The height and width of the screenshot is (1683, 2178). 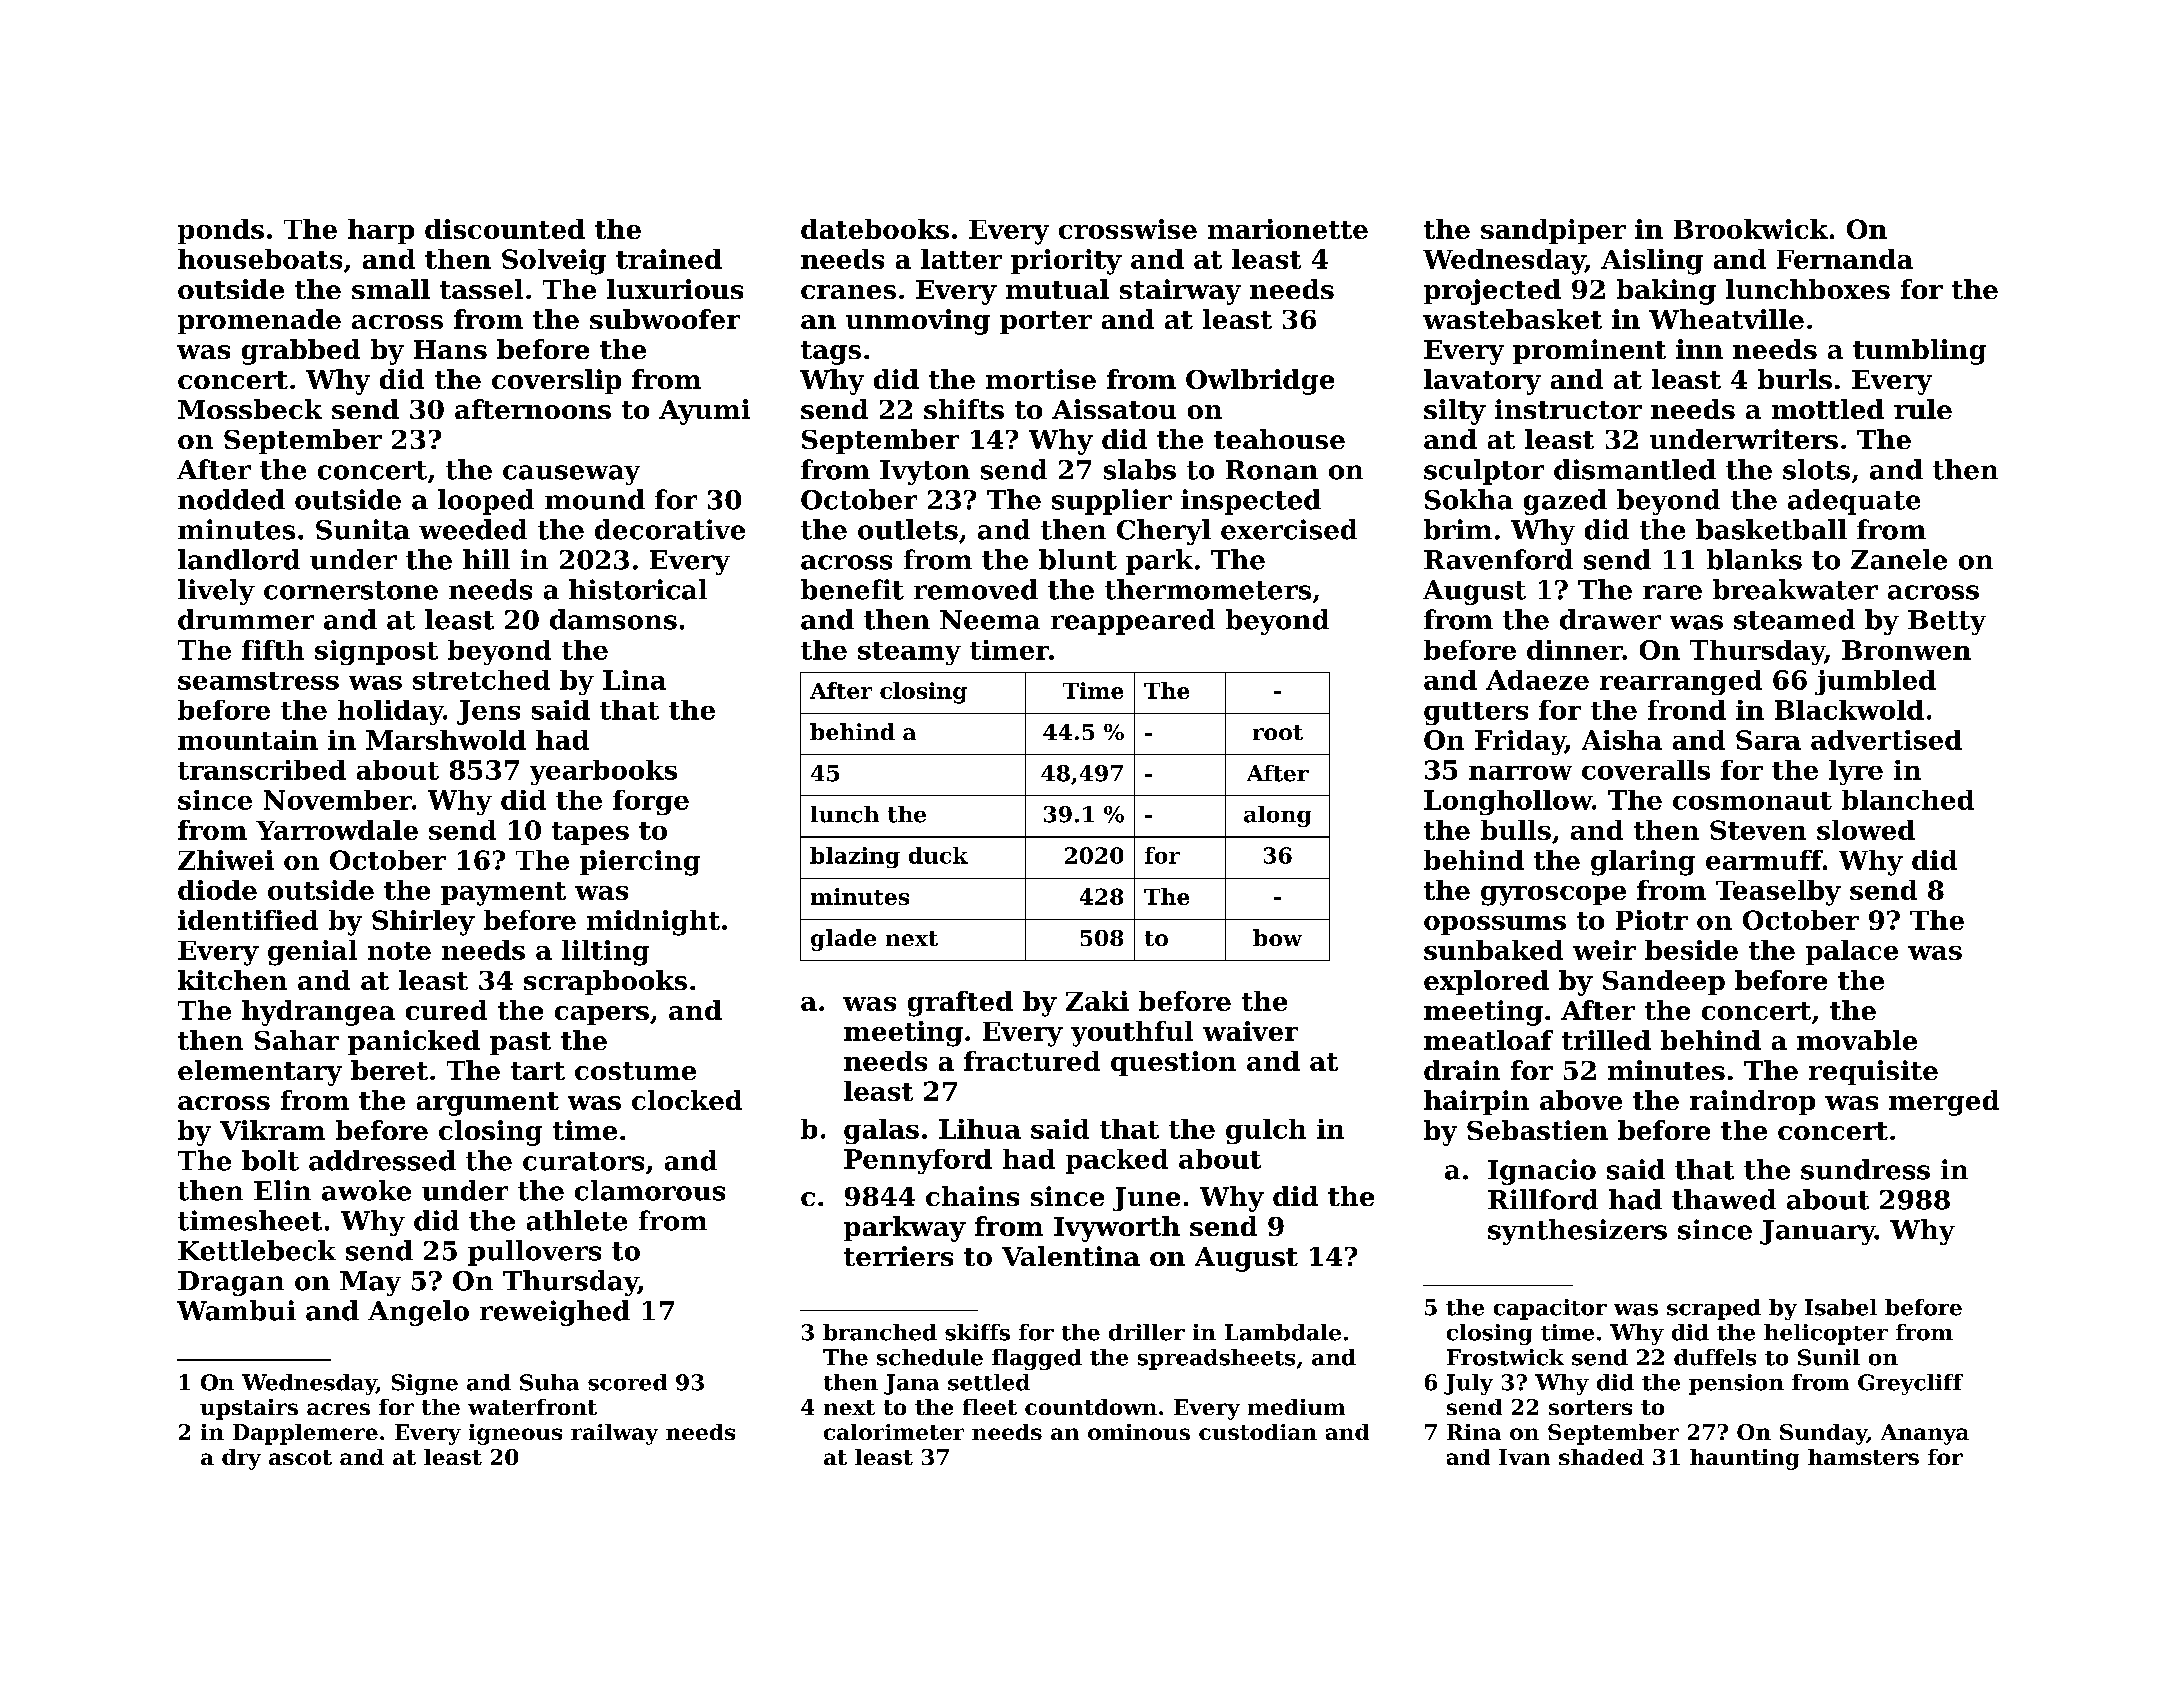 I want to click on Zanele, so click(x=1899, y=559).
